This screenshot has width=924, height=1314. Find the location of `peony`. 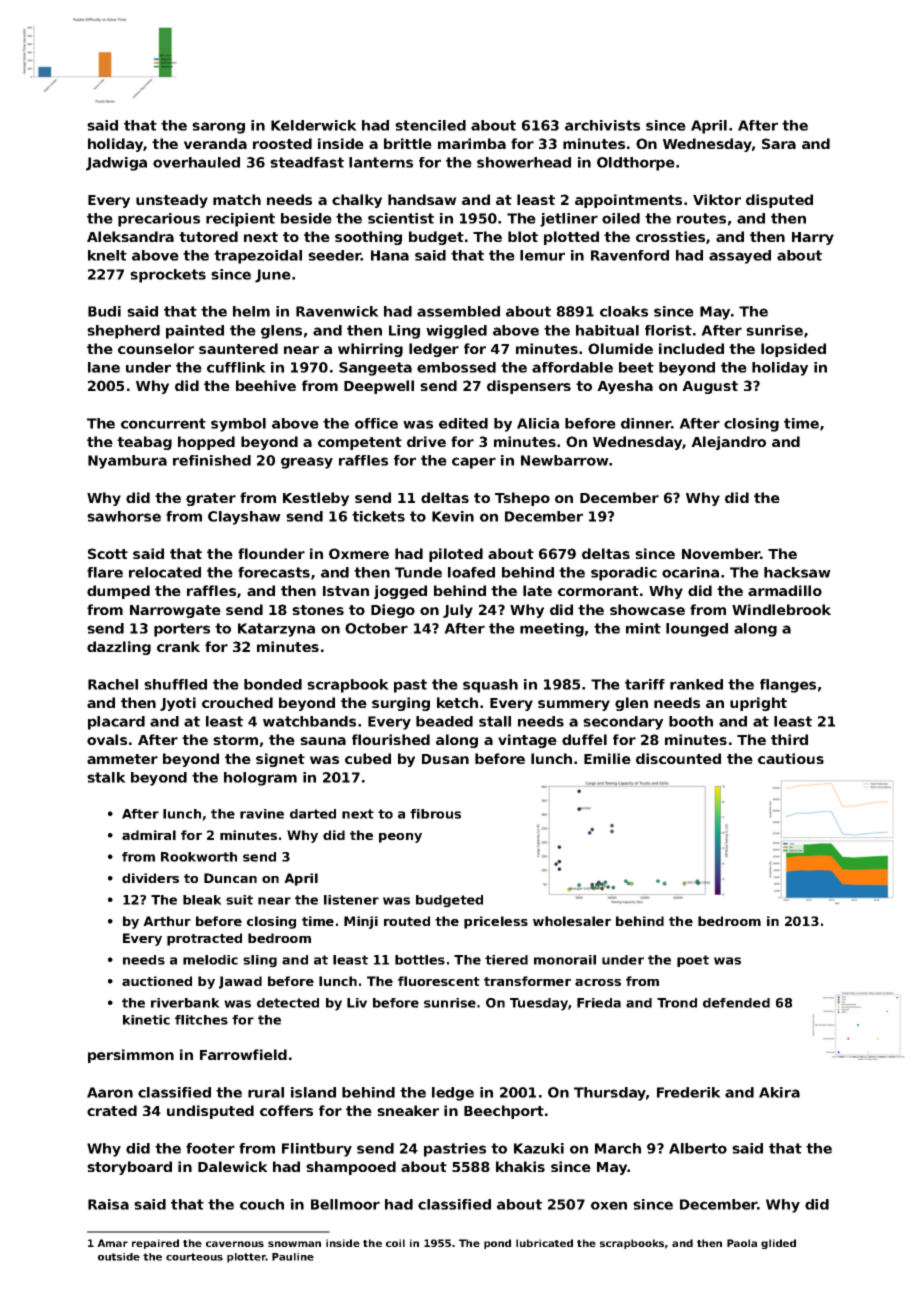

peony is located at coordinates (400, 838).
